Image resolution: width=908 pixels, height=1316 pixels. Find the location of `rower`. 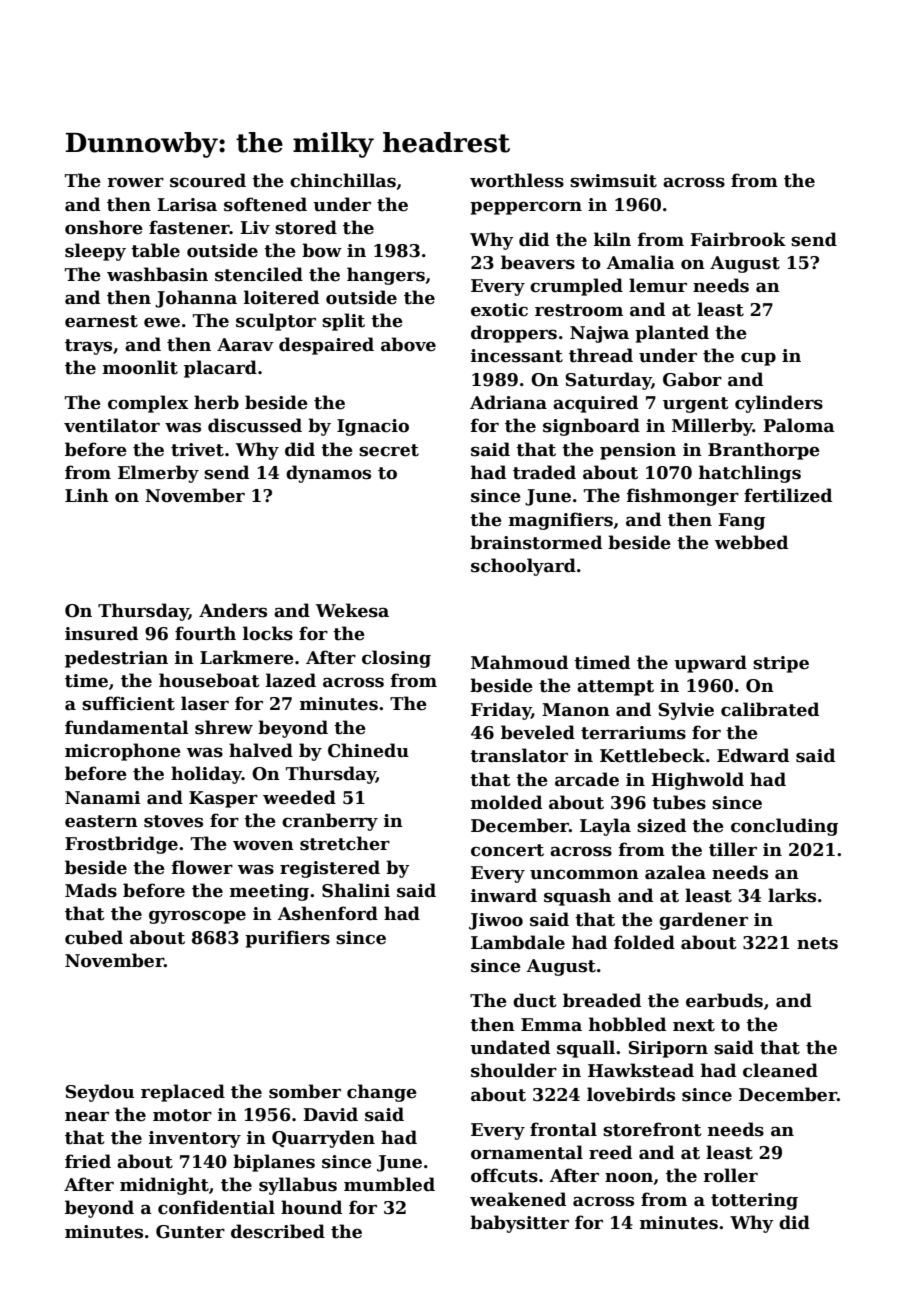

rower is located at coordinates (135, 183).
